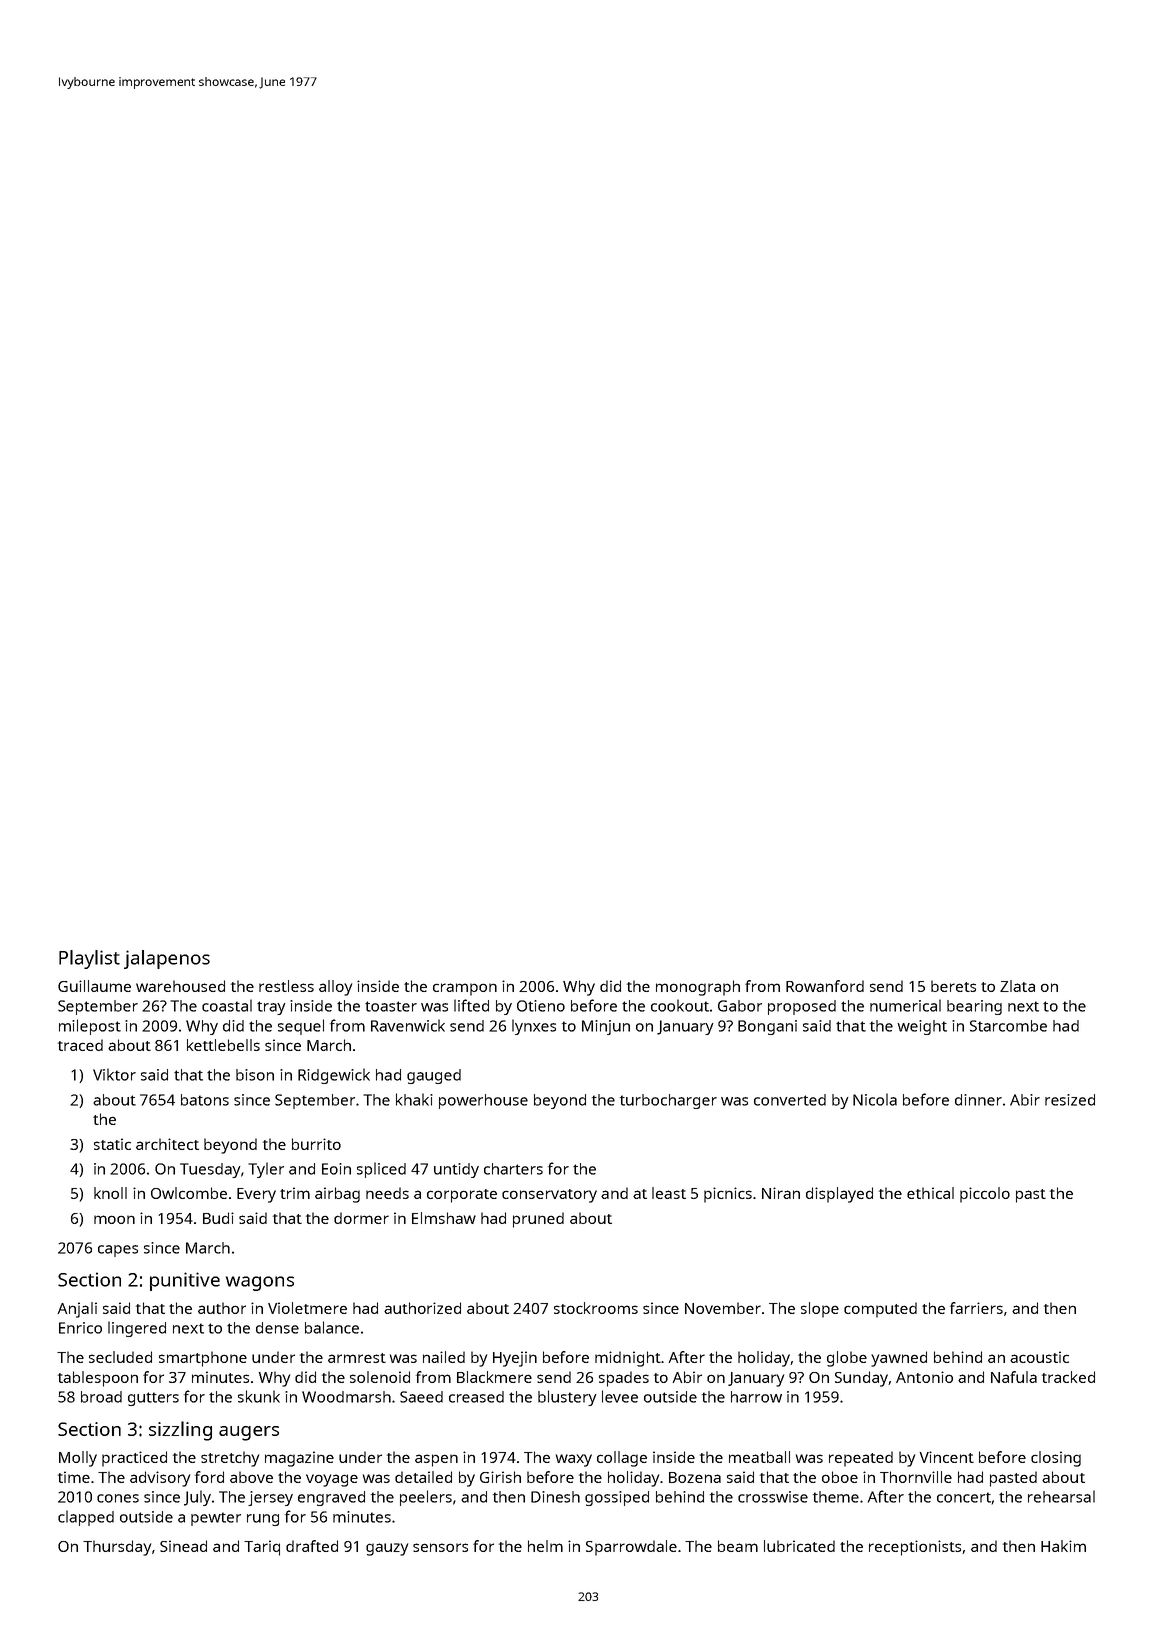 The width and height of the screenshot is (1156, 1636). What do you see at coordinates (183, 1546) in the screenshot?
I see `Sinead` at bounding box center [183, 1546].
